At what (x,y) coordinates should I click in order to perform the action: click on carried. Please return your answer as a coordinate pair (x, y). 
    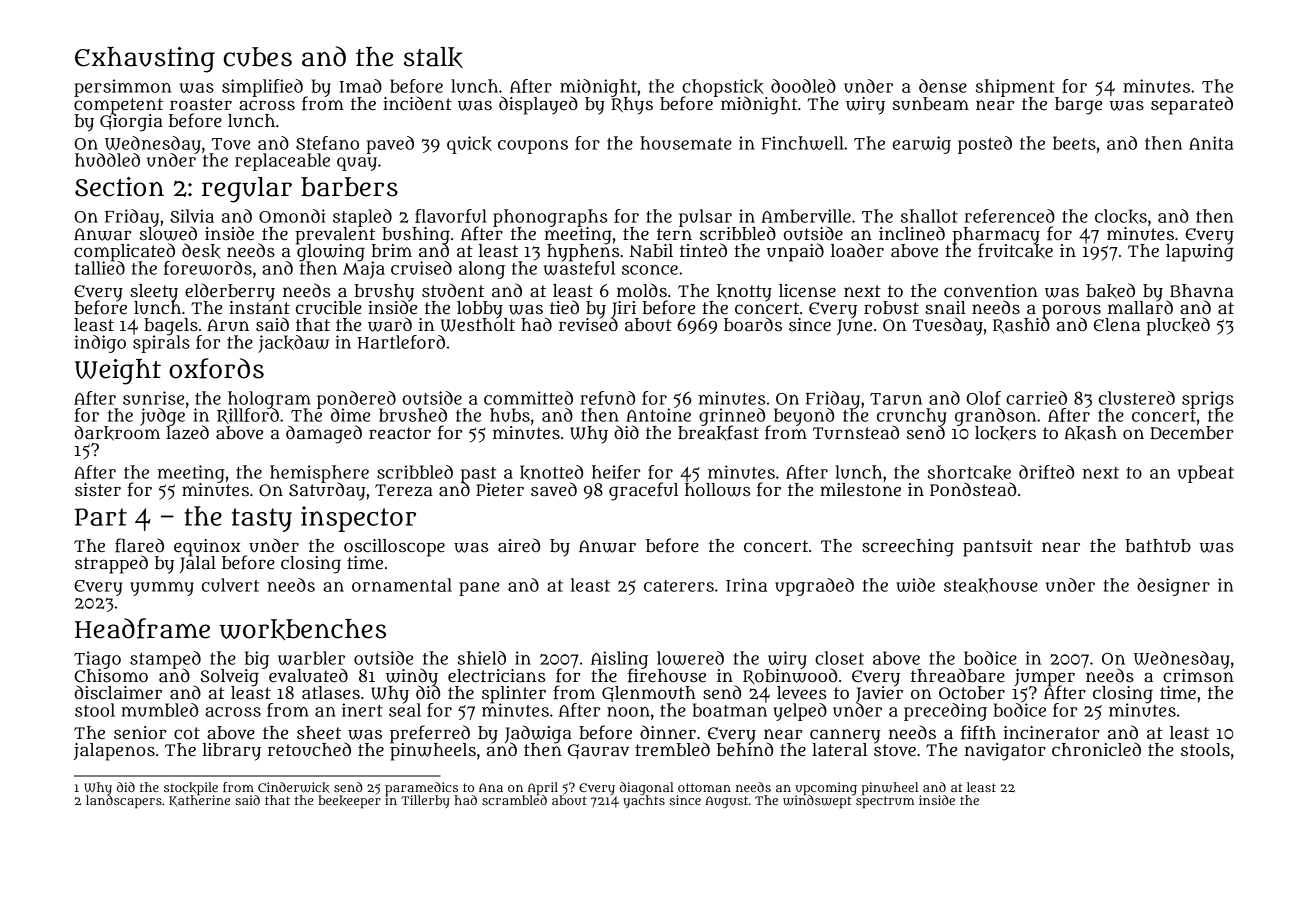
    Looking at the image, I should click on (1036, 398).
